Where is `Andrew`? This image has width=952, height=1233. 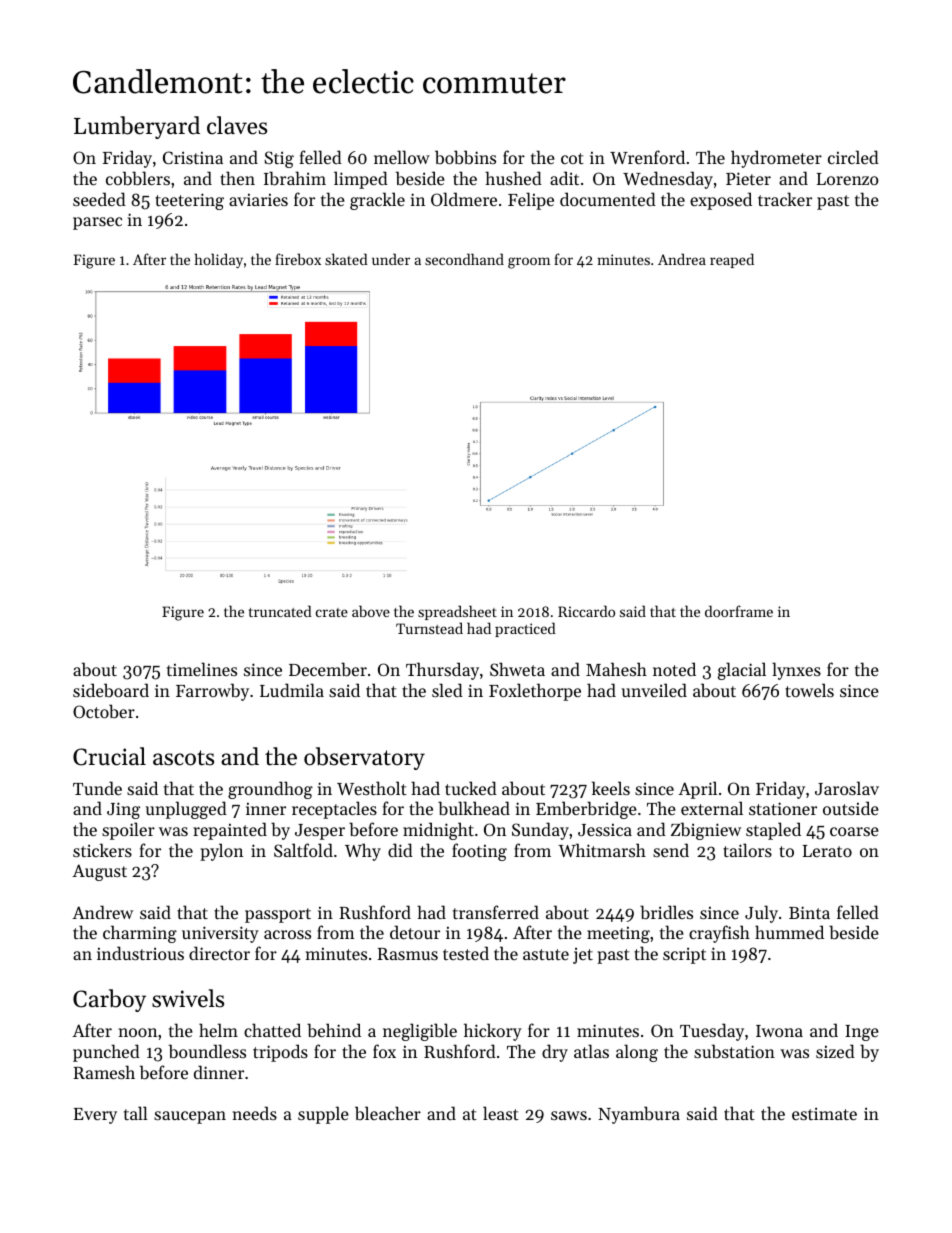
Andrew is located at coordinates (102, 912).
